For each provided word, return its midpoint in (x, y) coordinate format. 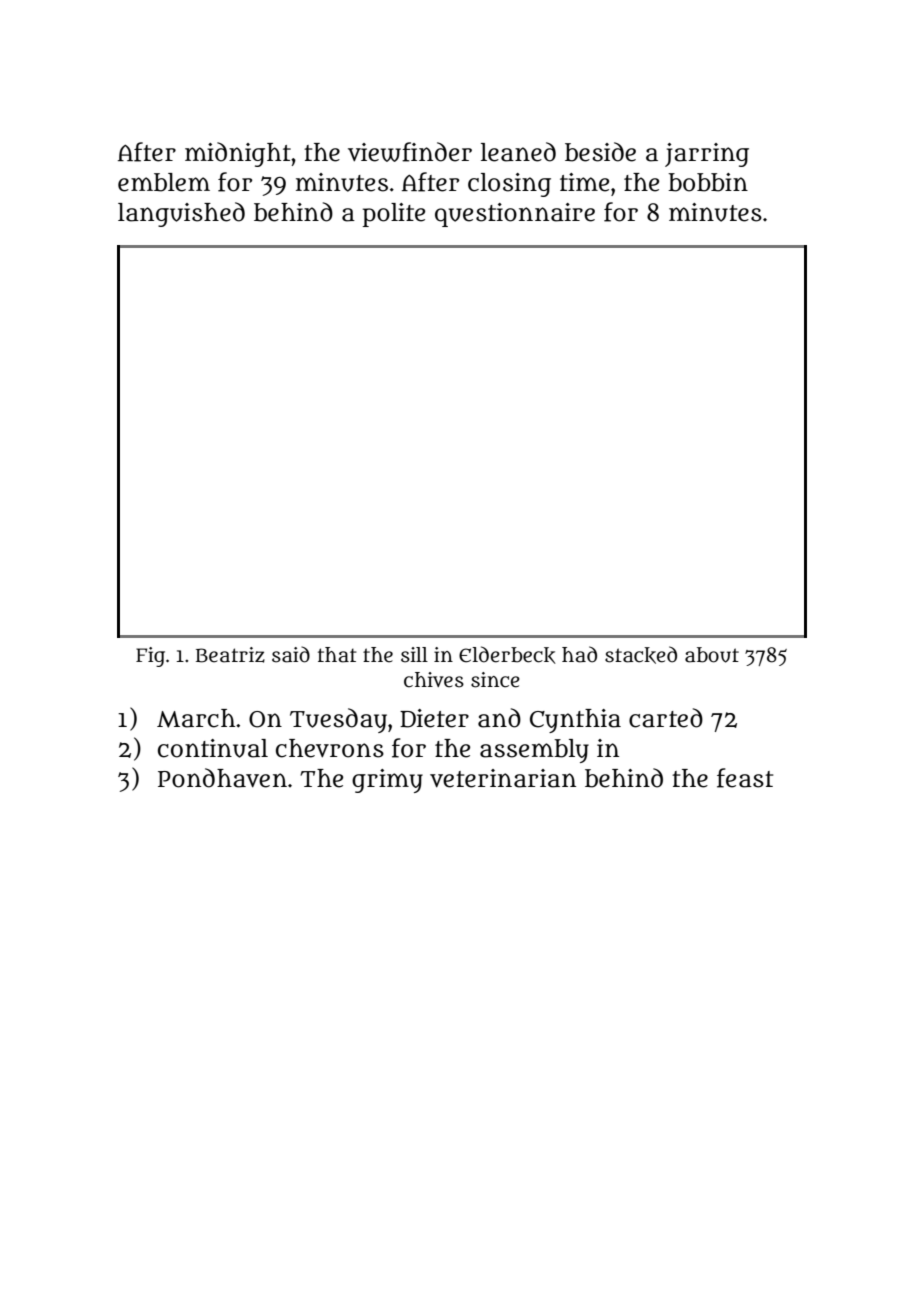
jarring (707, 155)
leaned (518, 152)
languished (181, 214)
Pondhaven (222, 778)
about (712, 655)
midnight (238, 154)
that (337, 655)
